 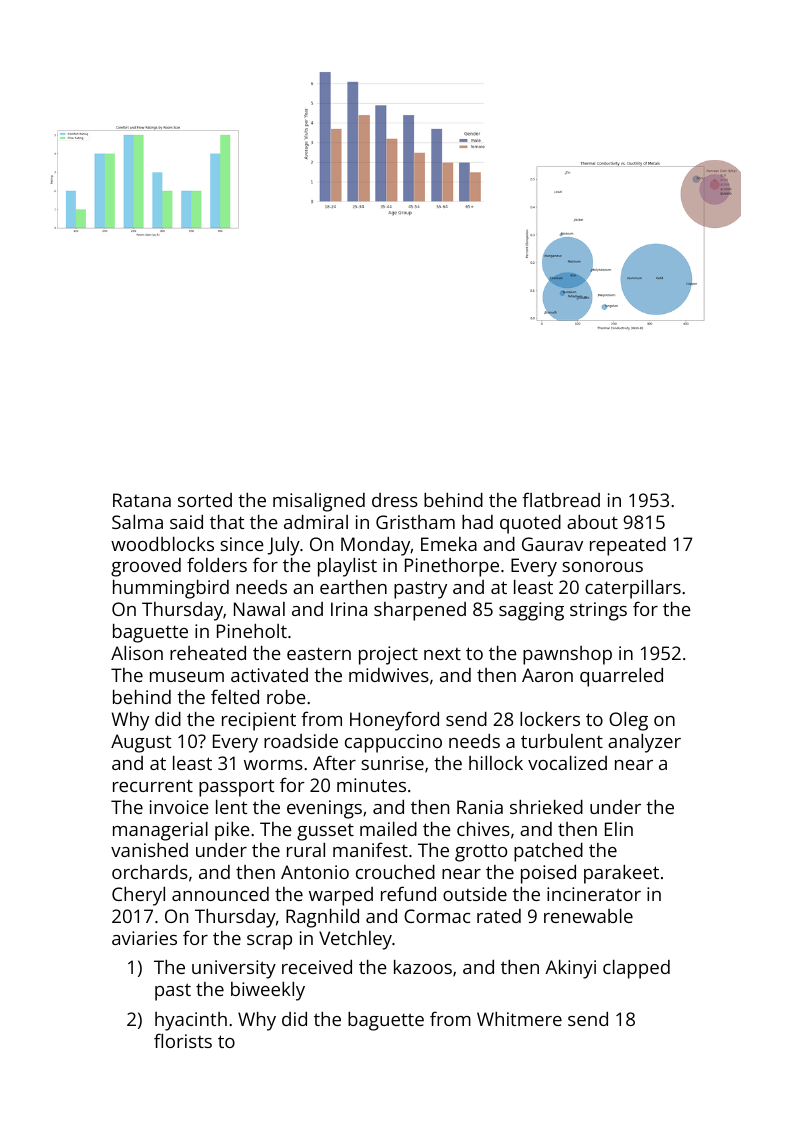 What do you see at coordinates (392, 763) in the page?
I see `sunrise` at bounding box center [392, 763].
